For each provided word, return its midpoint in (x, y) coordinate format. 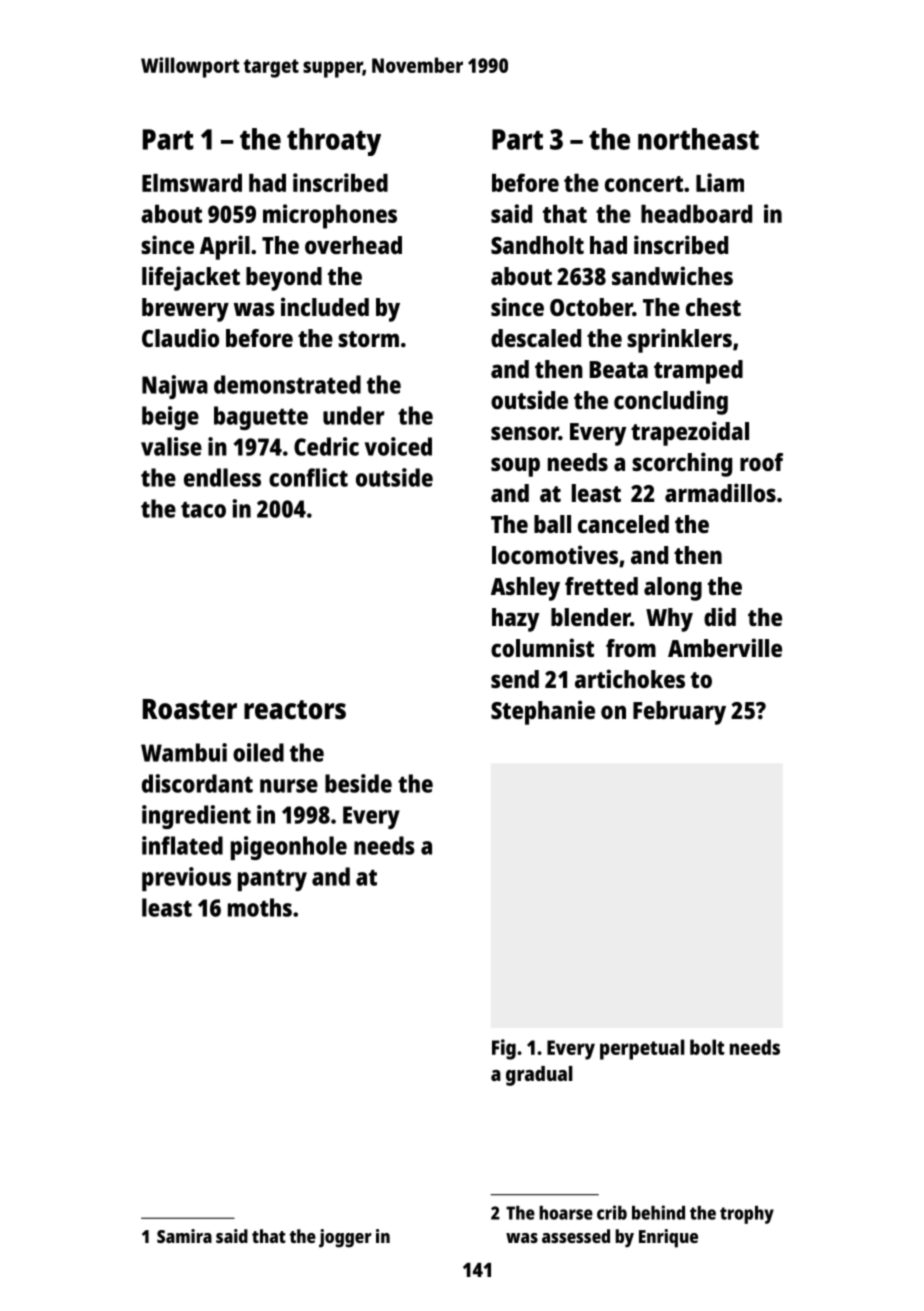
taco (203, 510)
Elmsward (192, 183)
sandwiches (672, 275)
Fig (504, 1049)
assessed (576, 1236)
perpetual (642, 1049)
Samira (184, 1236)
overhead (353, 245)
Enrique (668, 1238)
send (515, 679)
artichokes (630, 678)
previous (186, 879)
